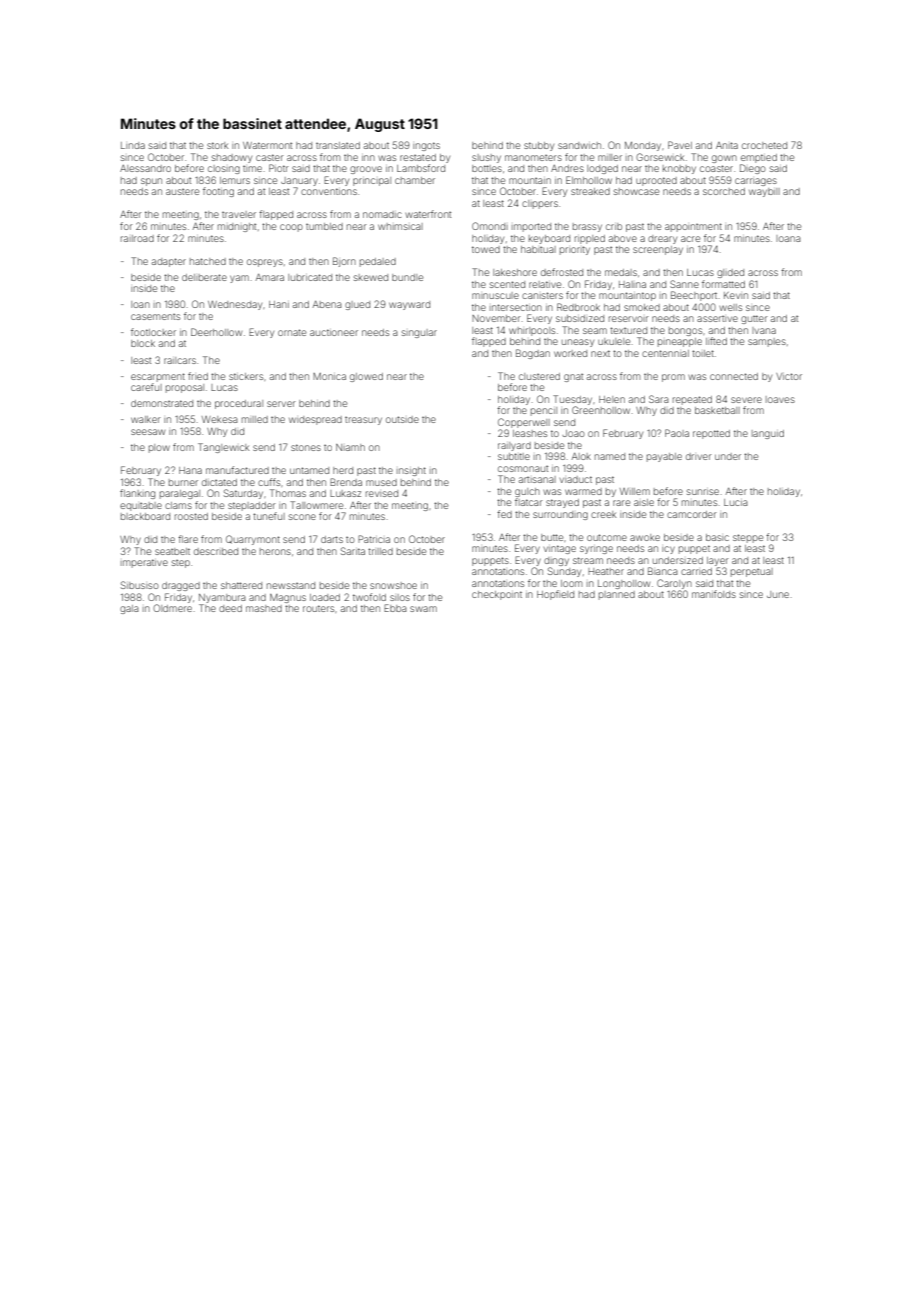  Describe the element at coordinates (146, 419) in the page. I see `walker` at that location.
